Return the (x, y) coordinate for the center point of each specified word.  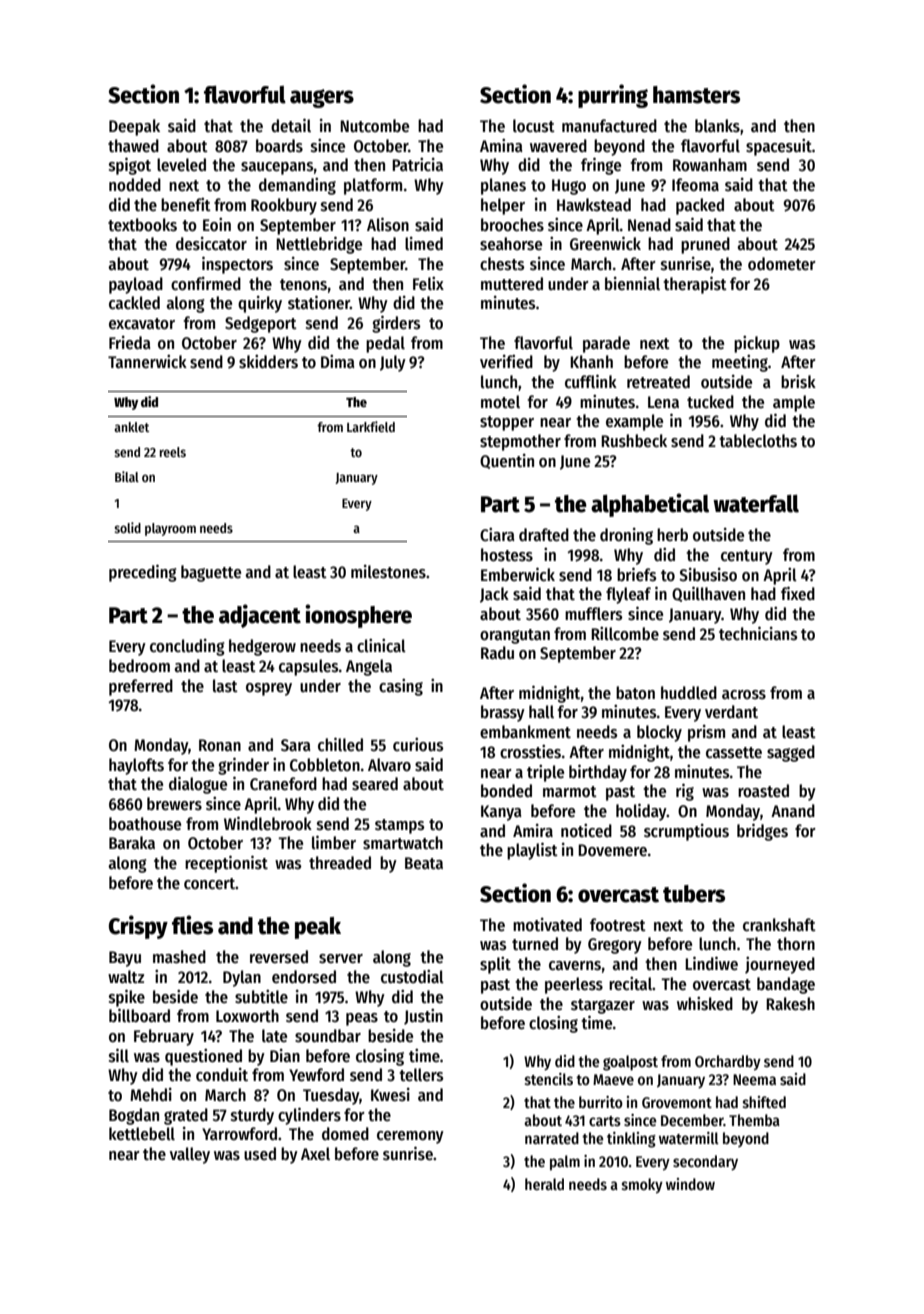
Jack (494, 595)
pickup (757, 344)
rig (685, 792)
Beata (424, 863)
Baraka (132, 843)
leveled (181, 165)
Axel (315, 1154)
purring (613, 96)
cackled (134, 303)
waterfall (756, 504)
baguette (211, 573)
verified (506, 362)
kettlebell (142, 1134)
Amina (501, 145)
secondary (705, 1162)
